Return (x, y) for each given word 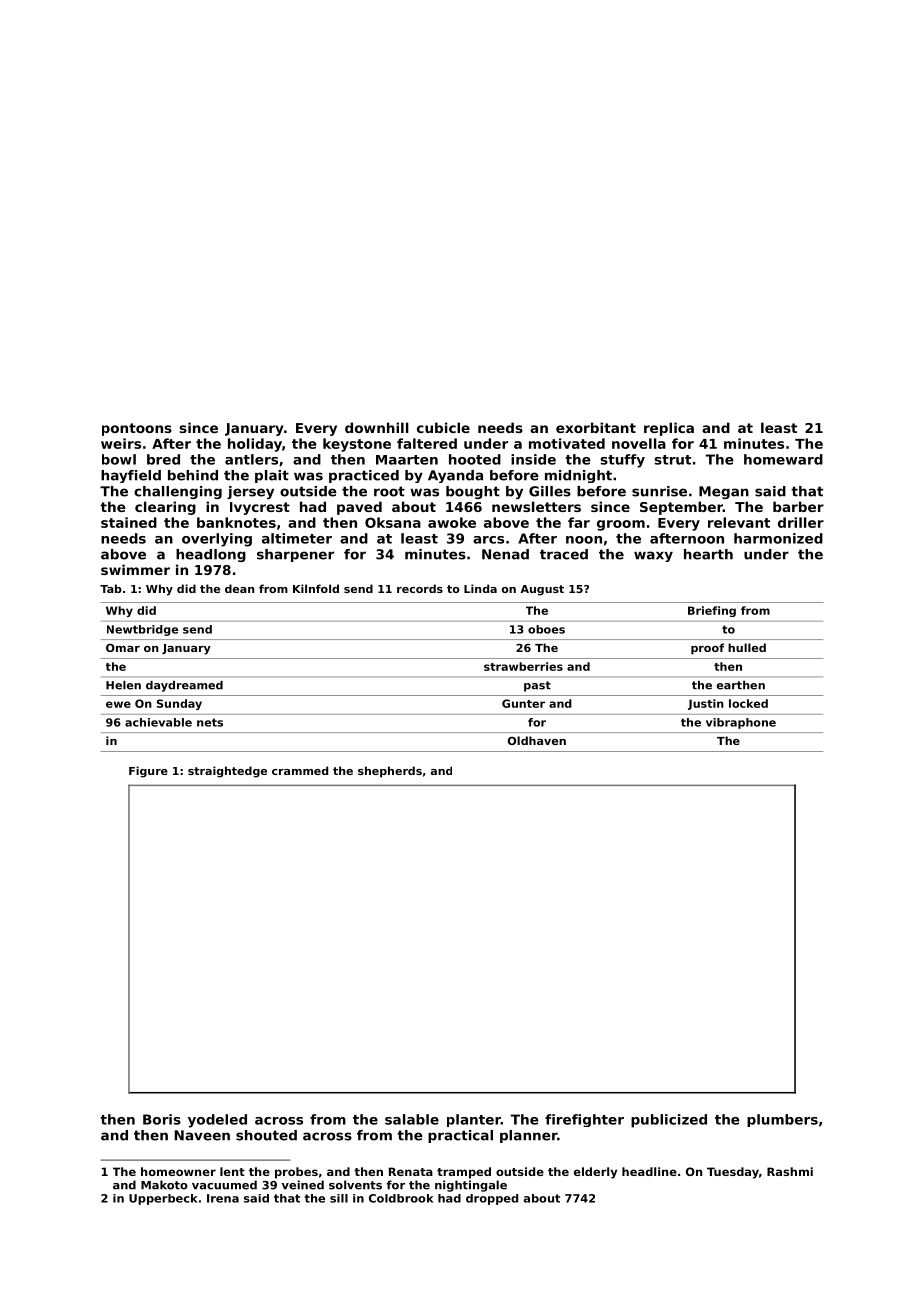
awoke (452, 522)
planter (474, 1120)
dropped (492, 1199)
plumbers (782, 1120)
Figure (148, 772)
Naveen (202, 1135)
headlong (211, 555)
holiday (255, 445)
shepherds (390, 772)
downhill (377, 427)
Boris (162, 1119)
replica (669, 429)
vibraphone (741, 723)
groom (621, 525)
